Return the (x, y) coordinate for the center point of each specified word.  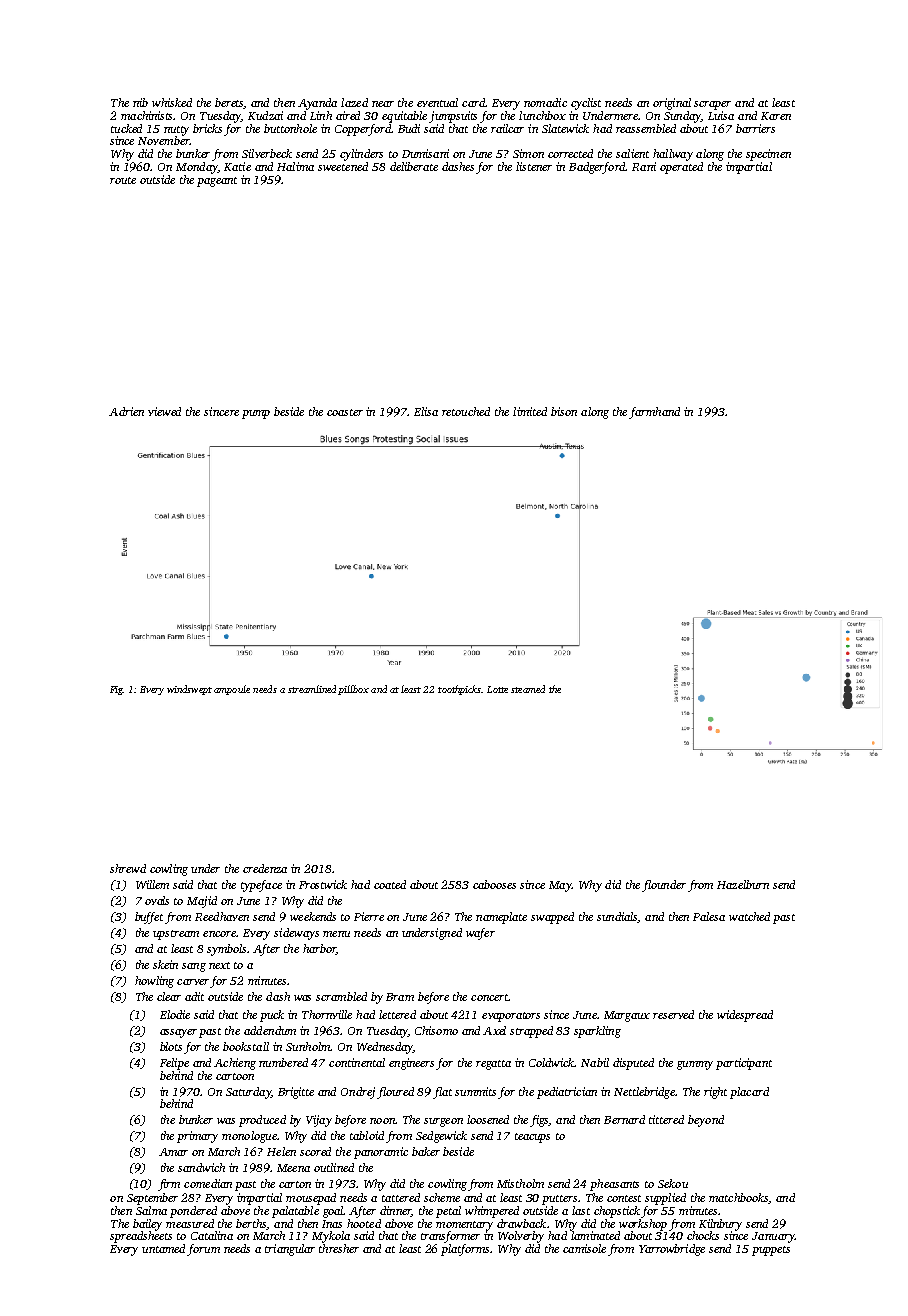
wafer (480, 934)
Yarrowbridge (672, 1250)
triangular (290, 1250)
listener (534, 166)
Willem (152, 884)
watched (749, 916)
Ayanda (317, 104)
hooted (364, 1223)
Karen (776, 116)
